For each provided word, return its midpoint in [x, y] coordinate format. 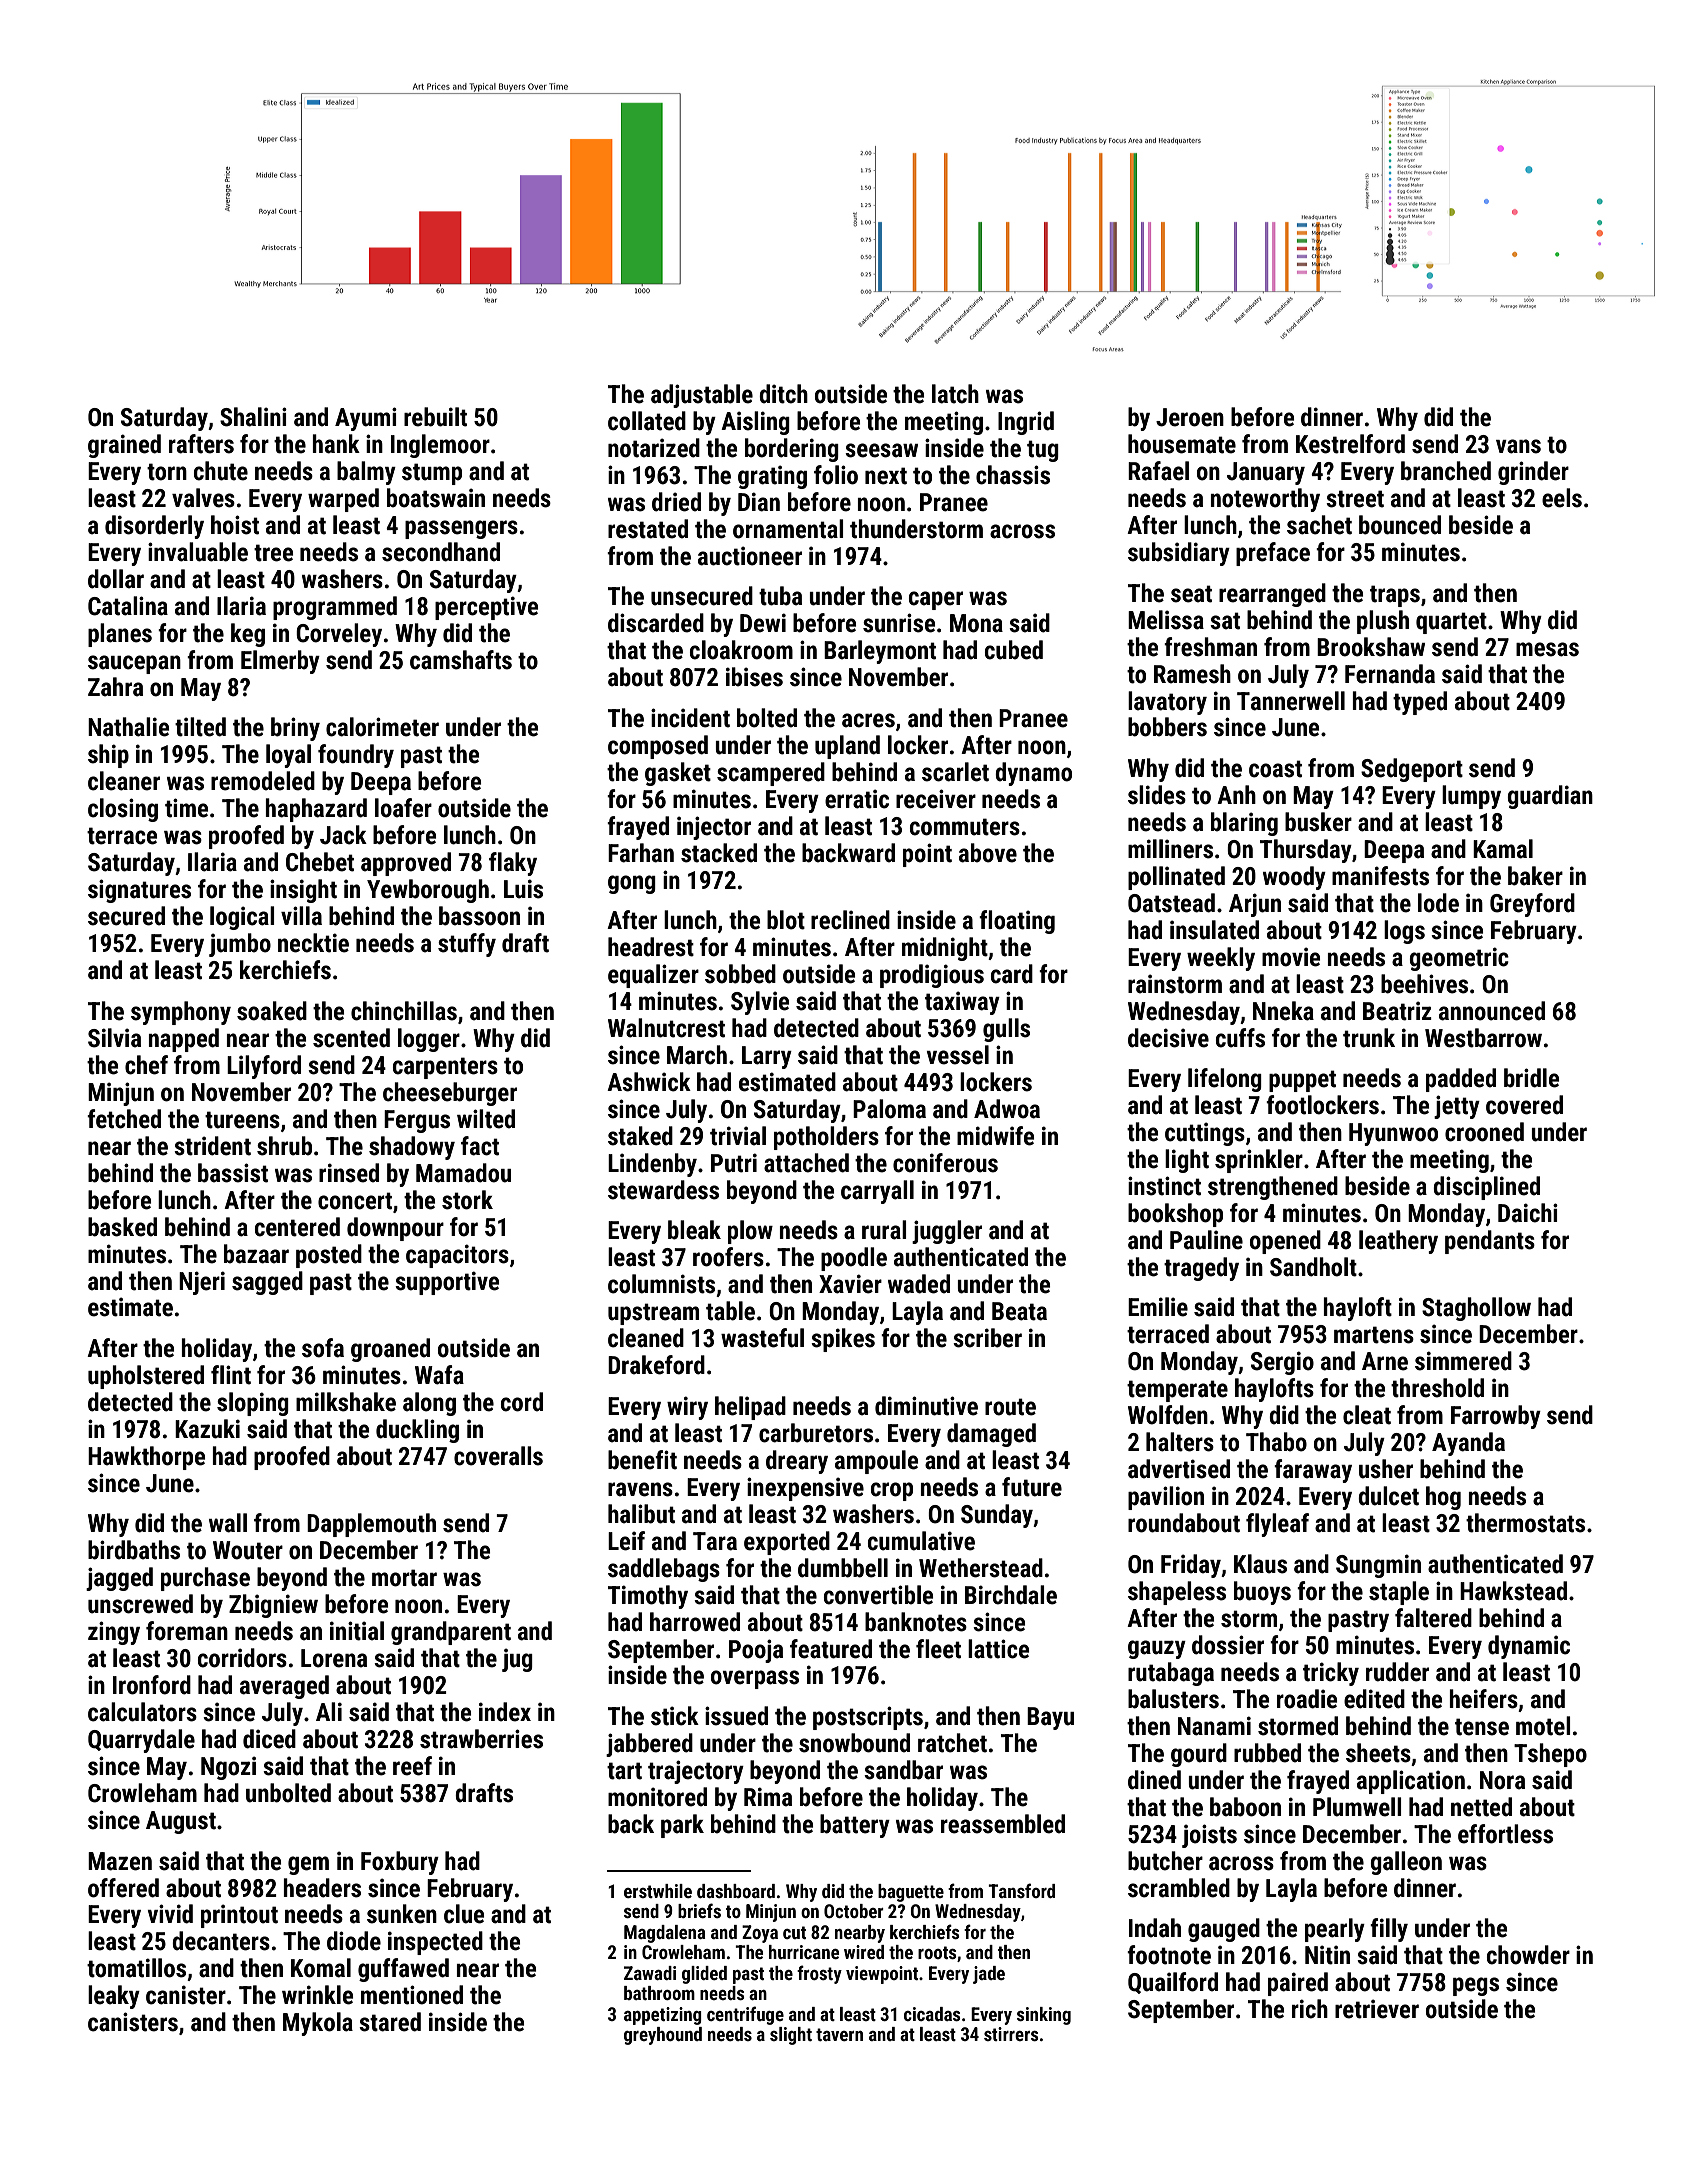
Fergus [417, 1121]
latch [955, 394]
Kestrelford [1350, 444]
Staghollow [1476, 1309]
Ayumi [366, 419]
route [1010, 1407]
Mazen [120, 1861]
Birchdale [1011, 1595]
